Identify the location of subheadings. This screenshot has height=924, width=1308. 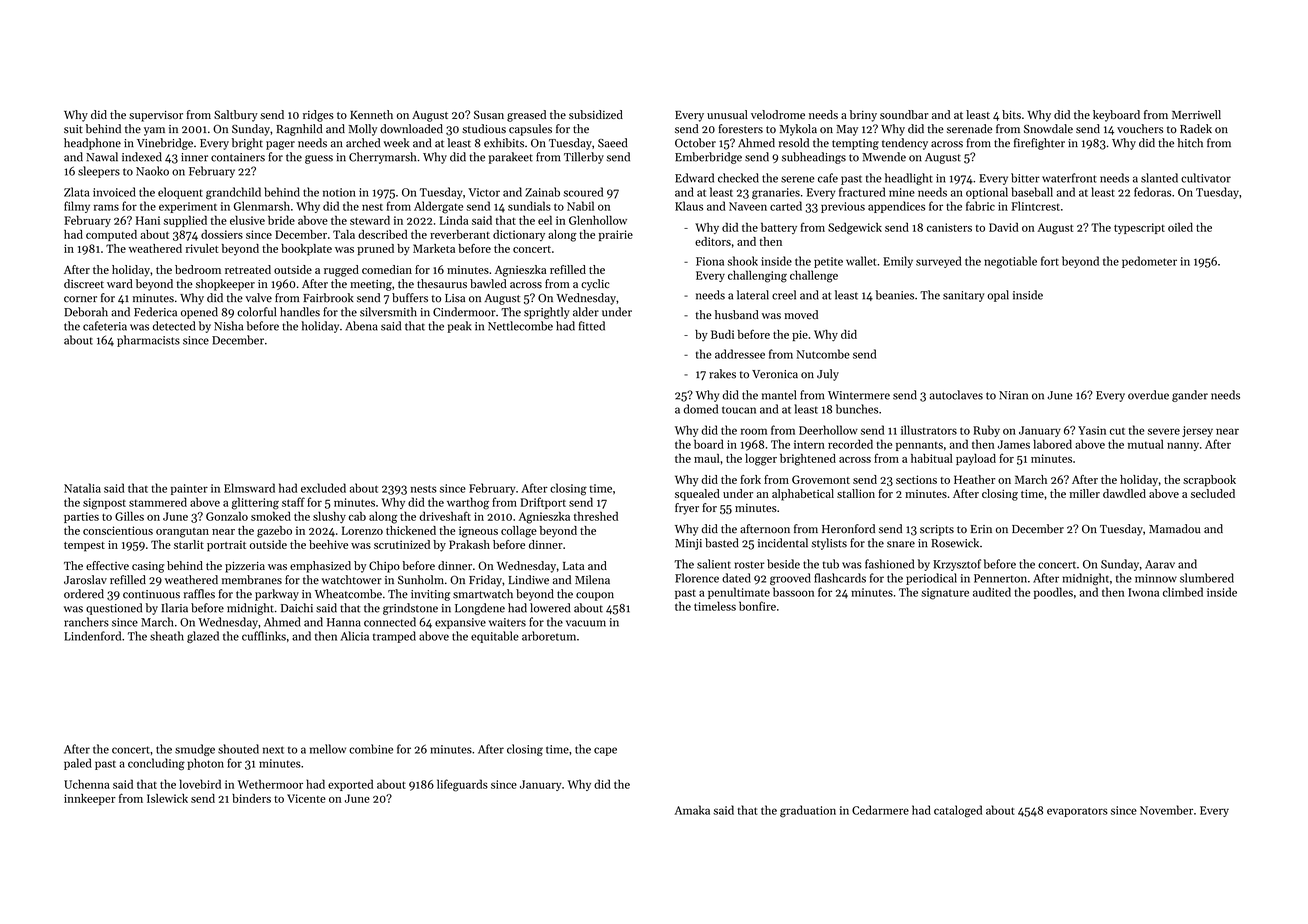
(814, 158).
